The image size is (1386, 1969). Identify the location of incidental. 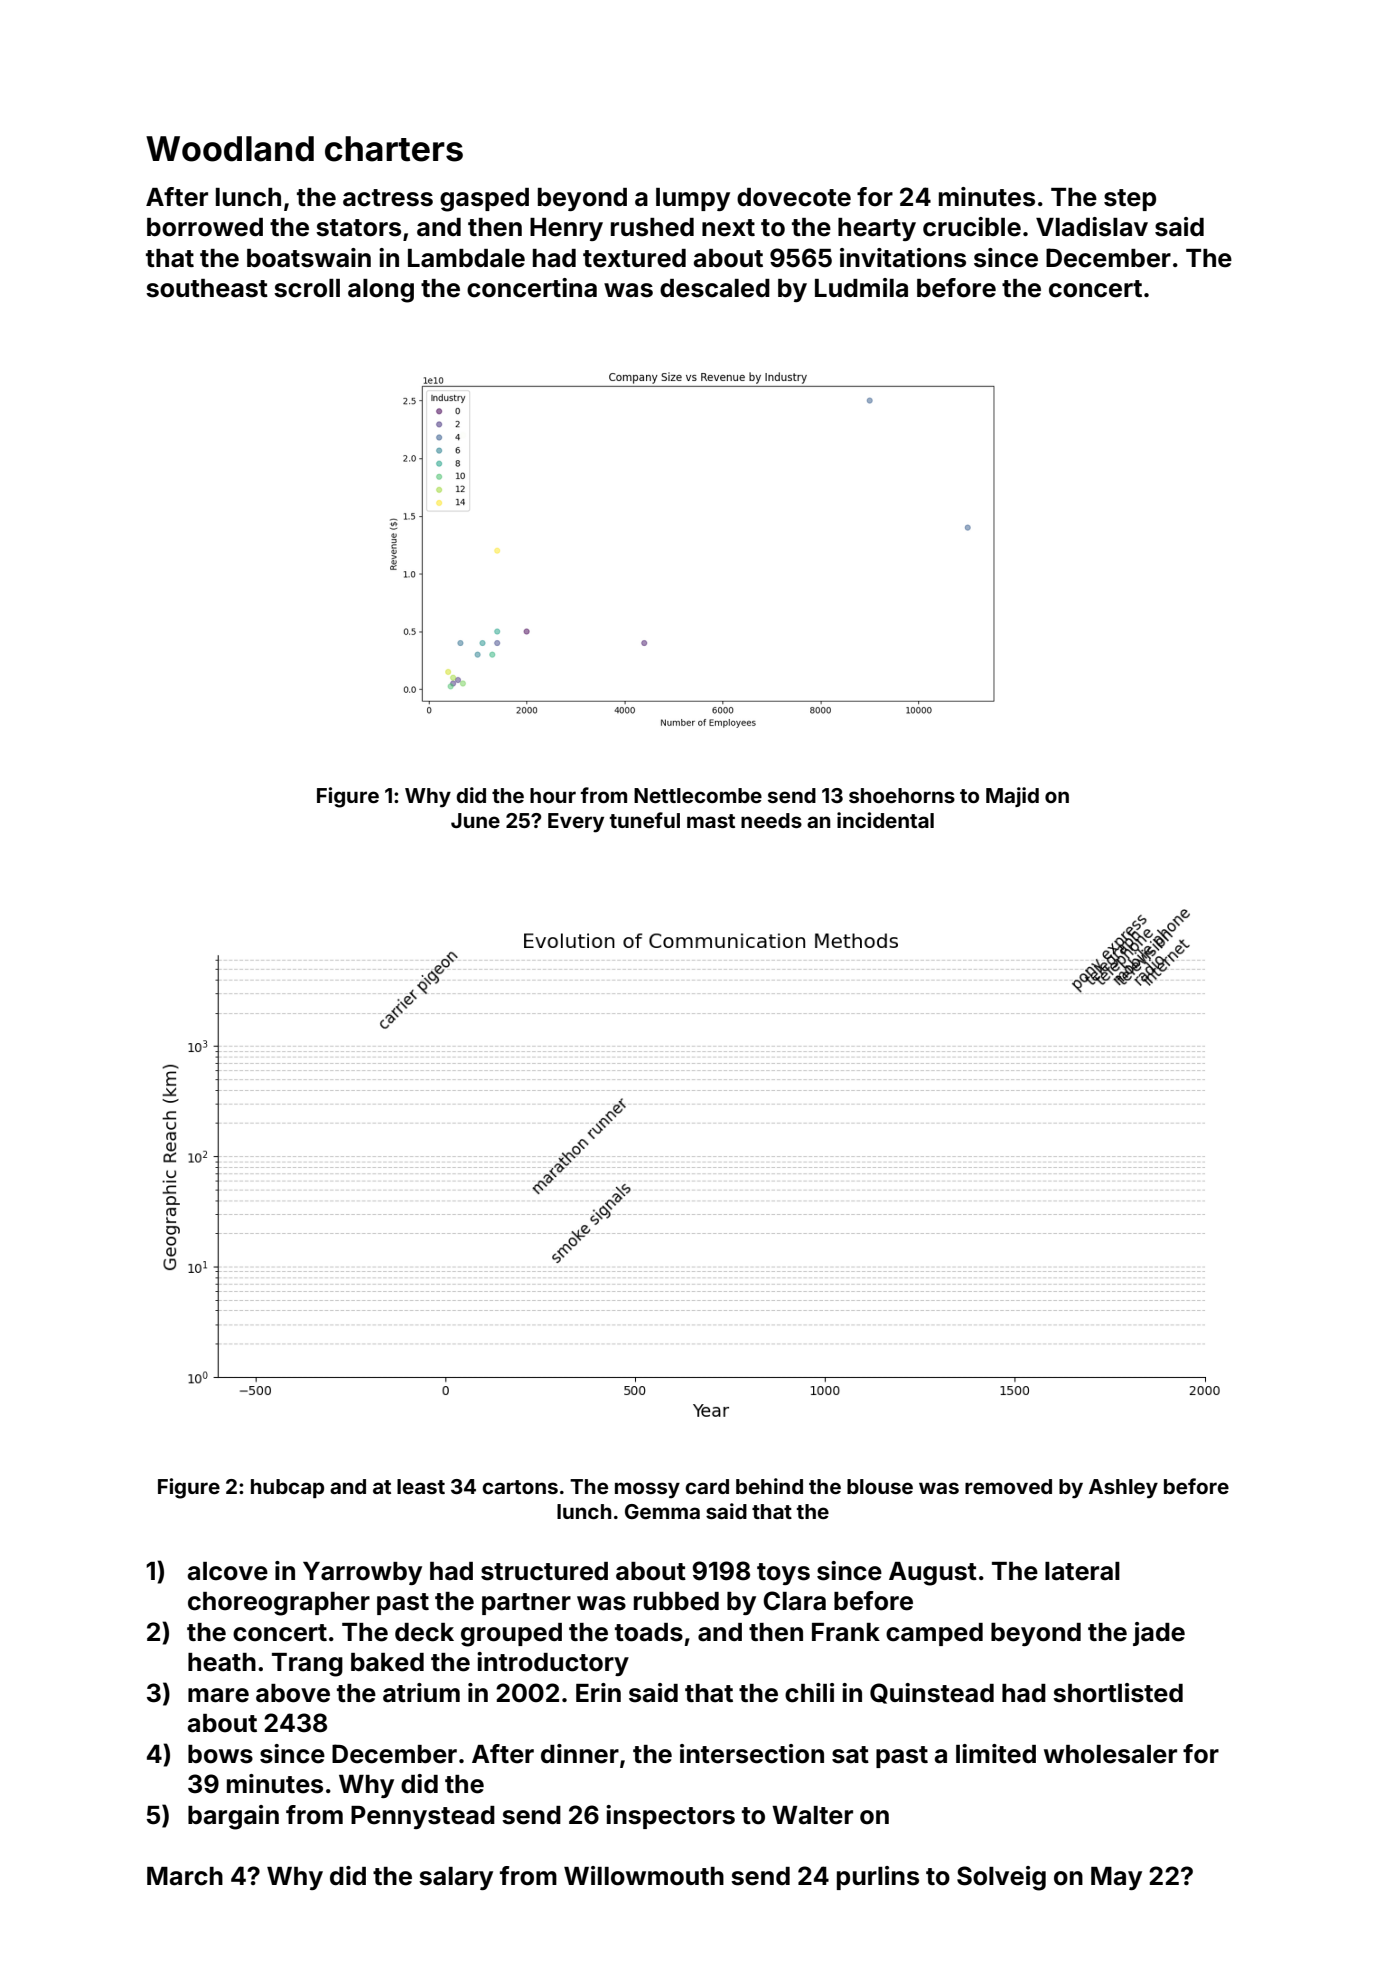
(885, 820).
